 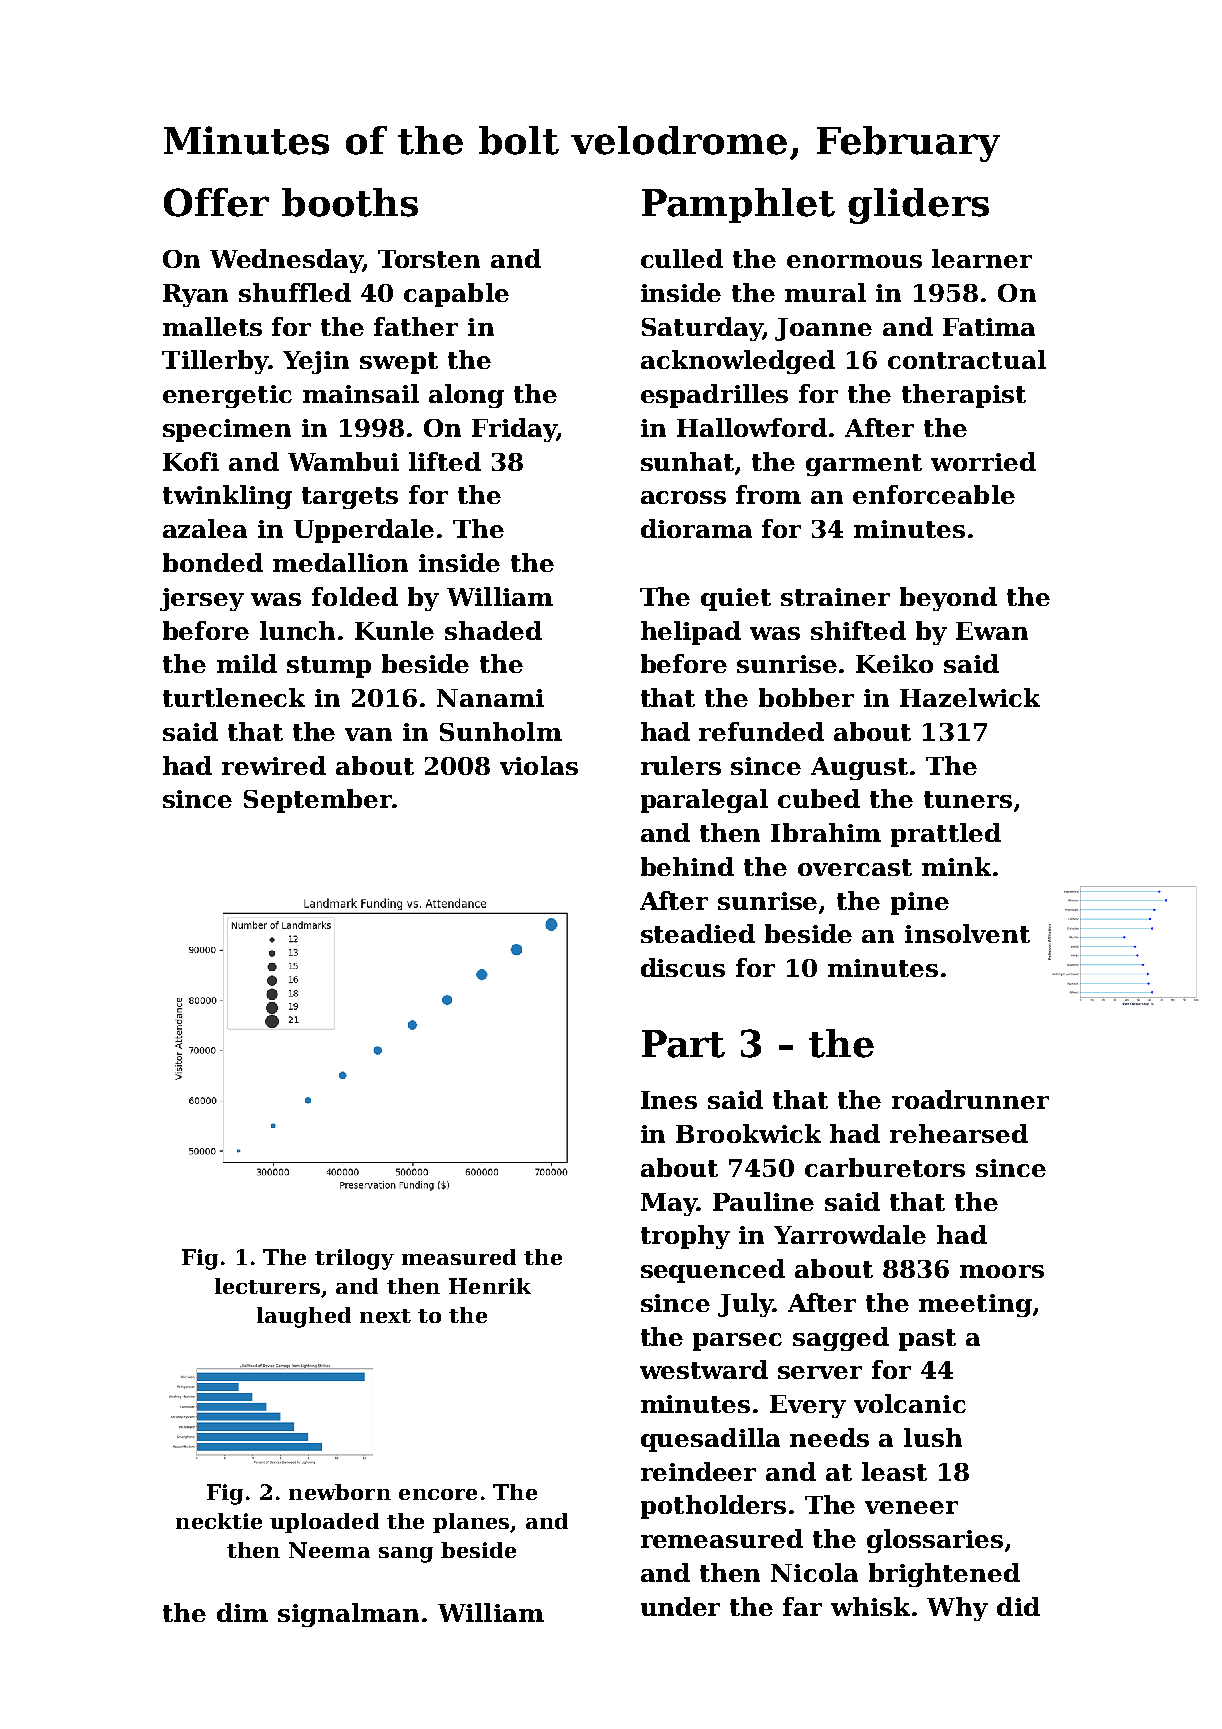 What do you see at coordinates (920, 903) in the screenshot?
I see `pine` at bounding box center [920, 903].
